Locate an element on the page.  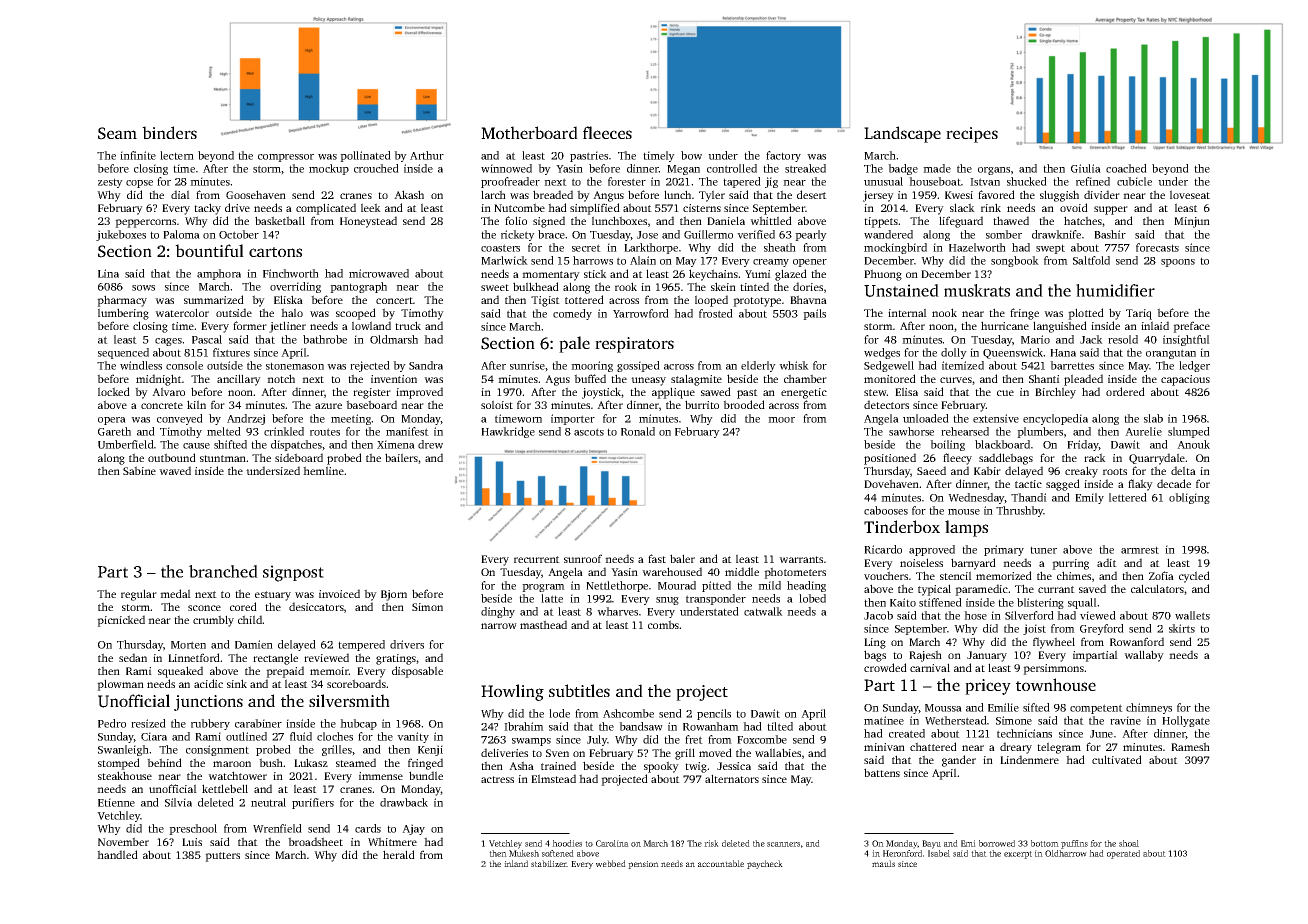
Thandi is located at coordinates (1029, 497).
